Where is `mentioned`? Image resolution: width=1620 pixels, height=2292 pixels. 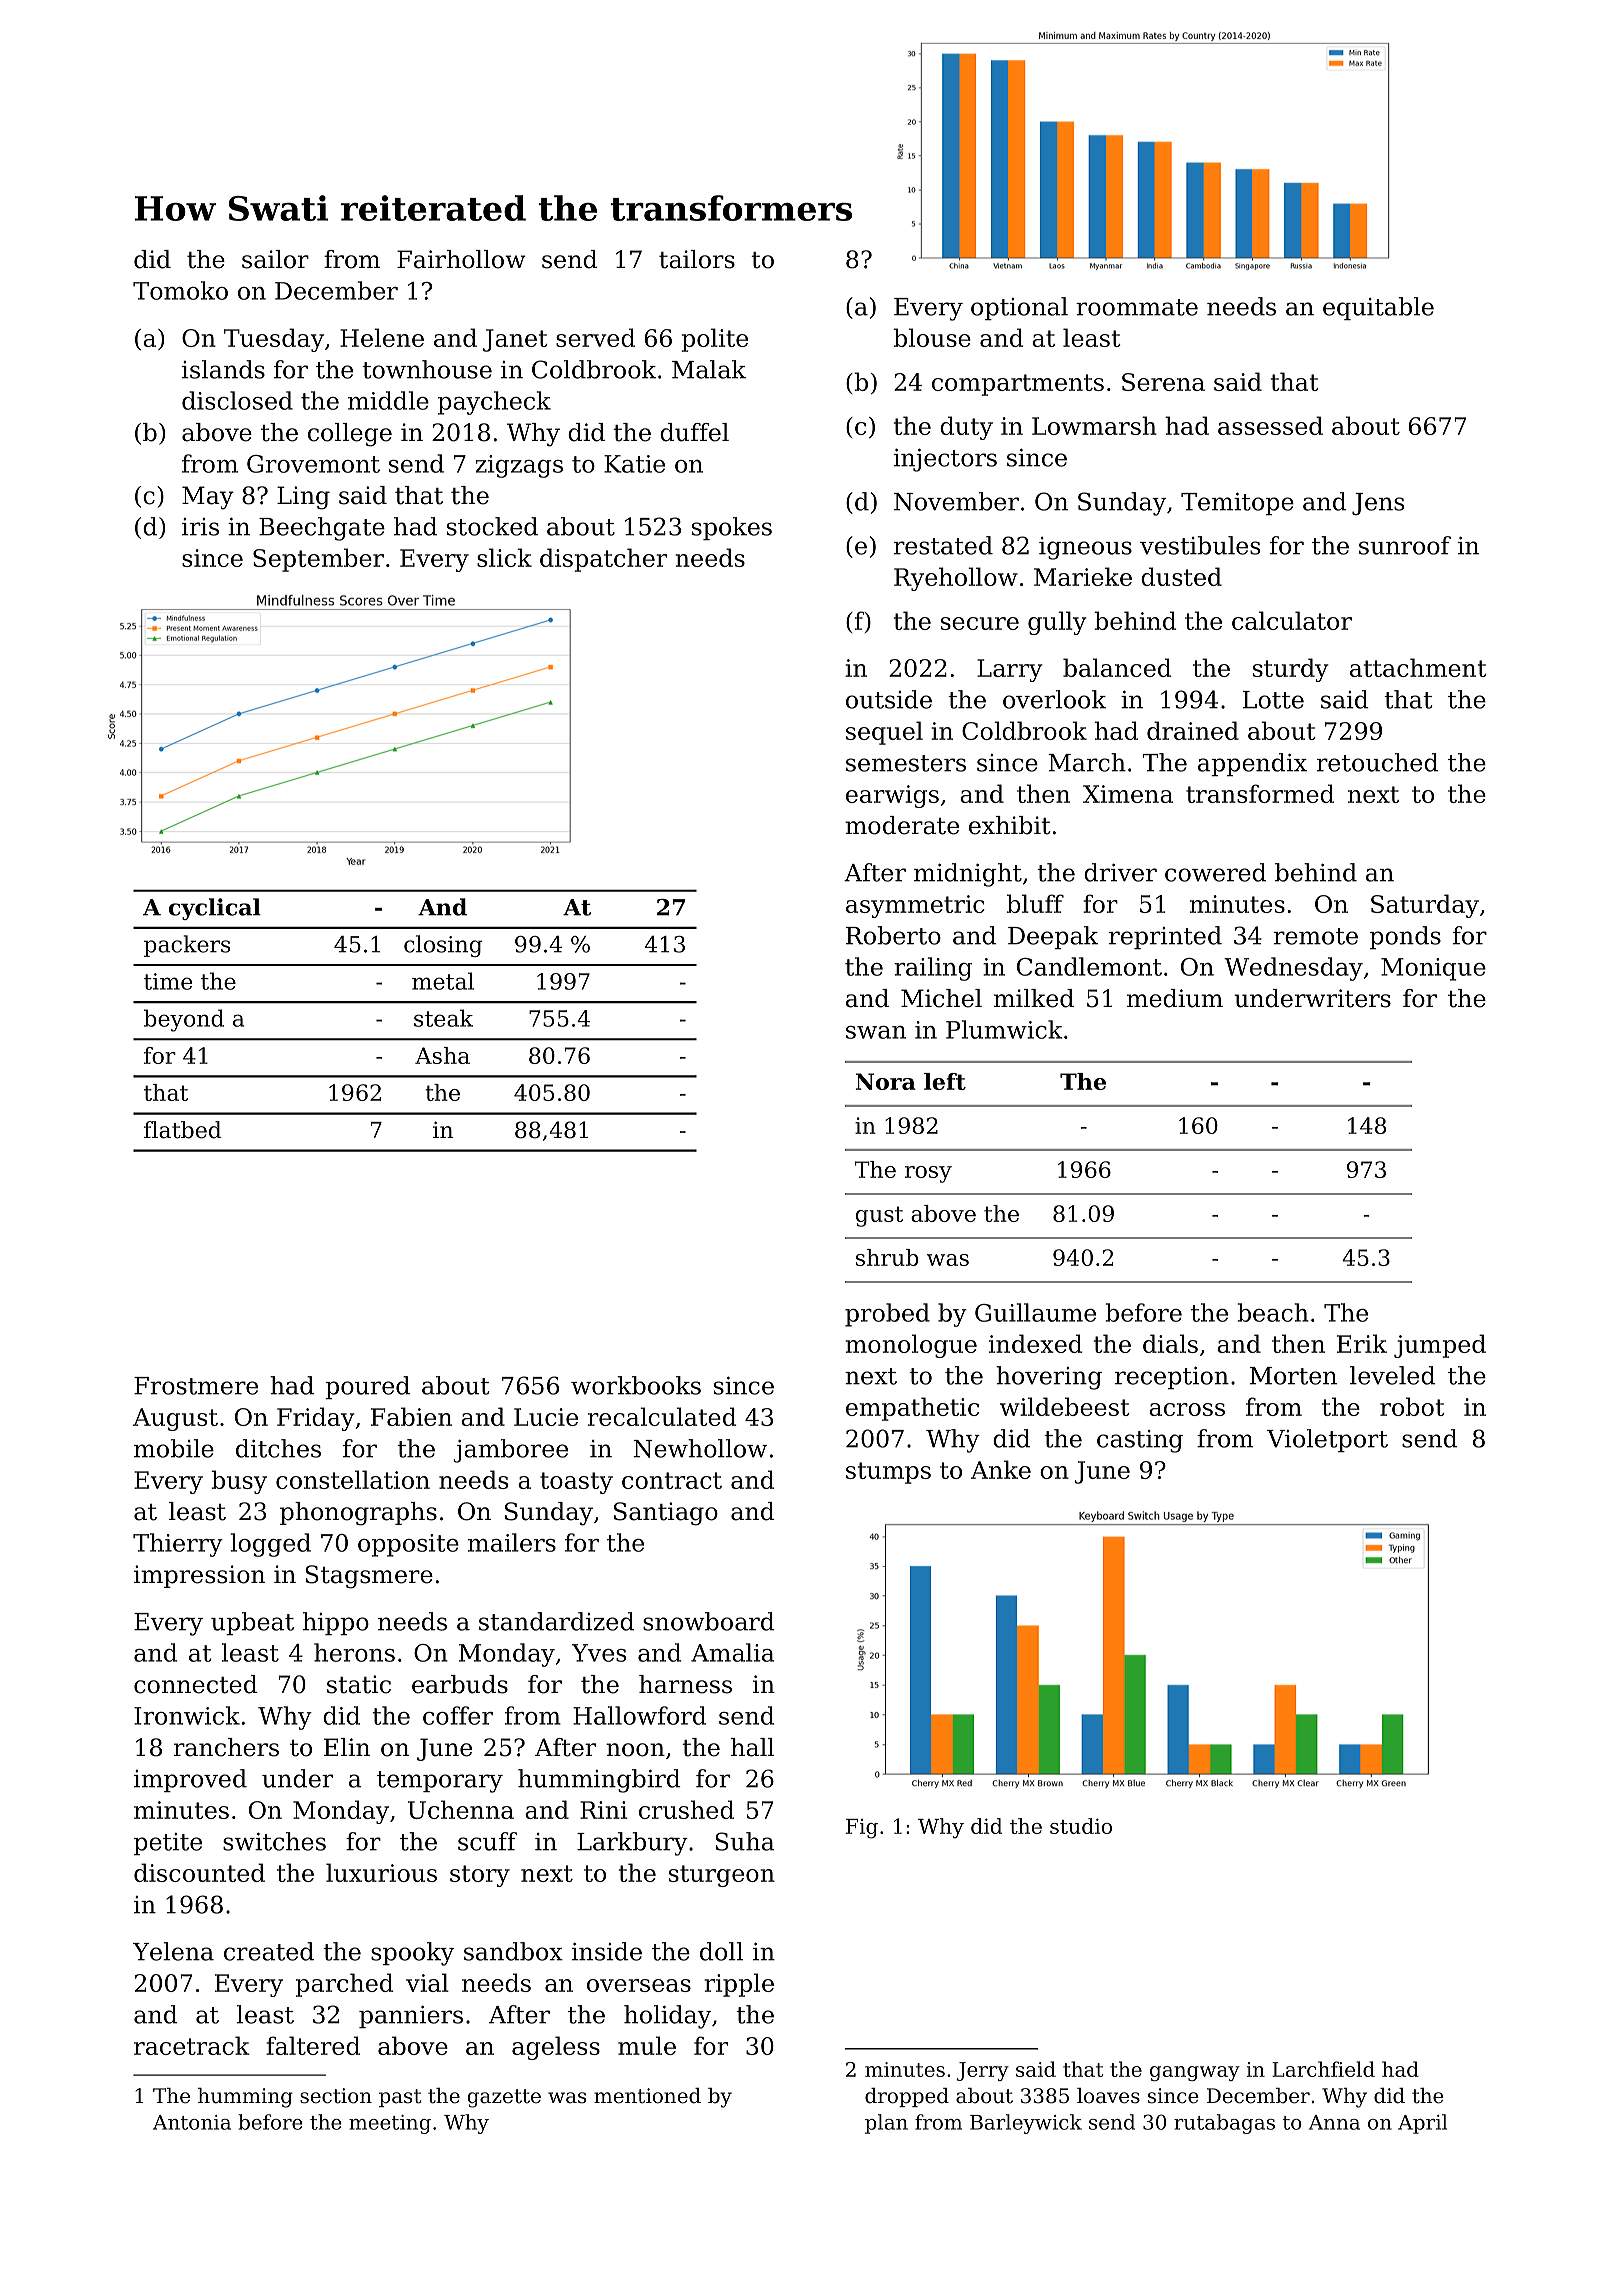
mentioned is located at coordinates (647, 2096).
